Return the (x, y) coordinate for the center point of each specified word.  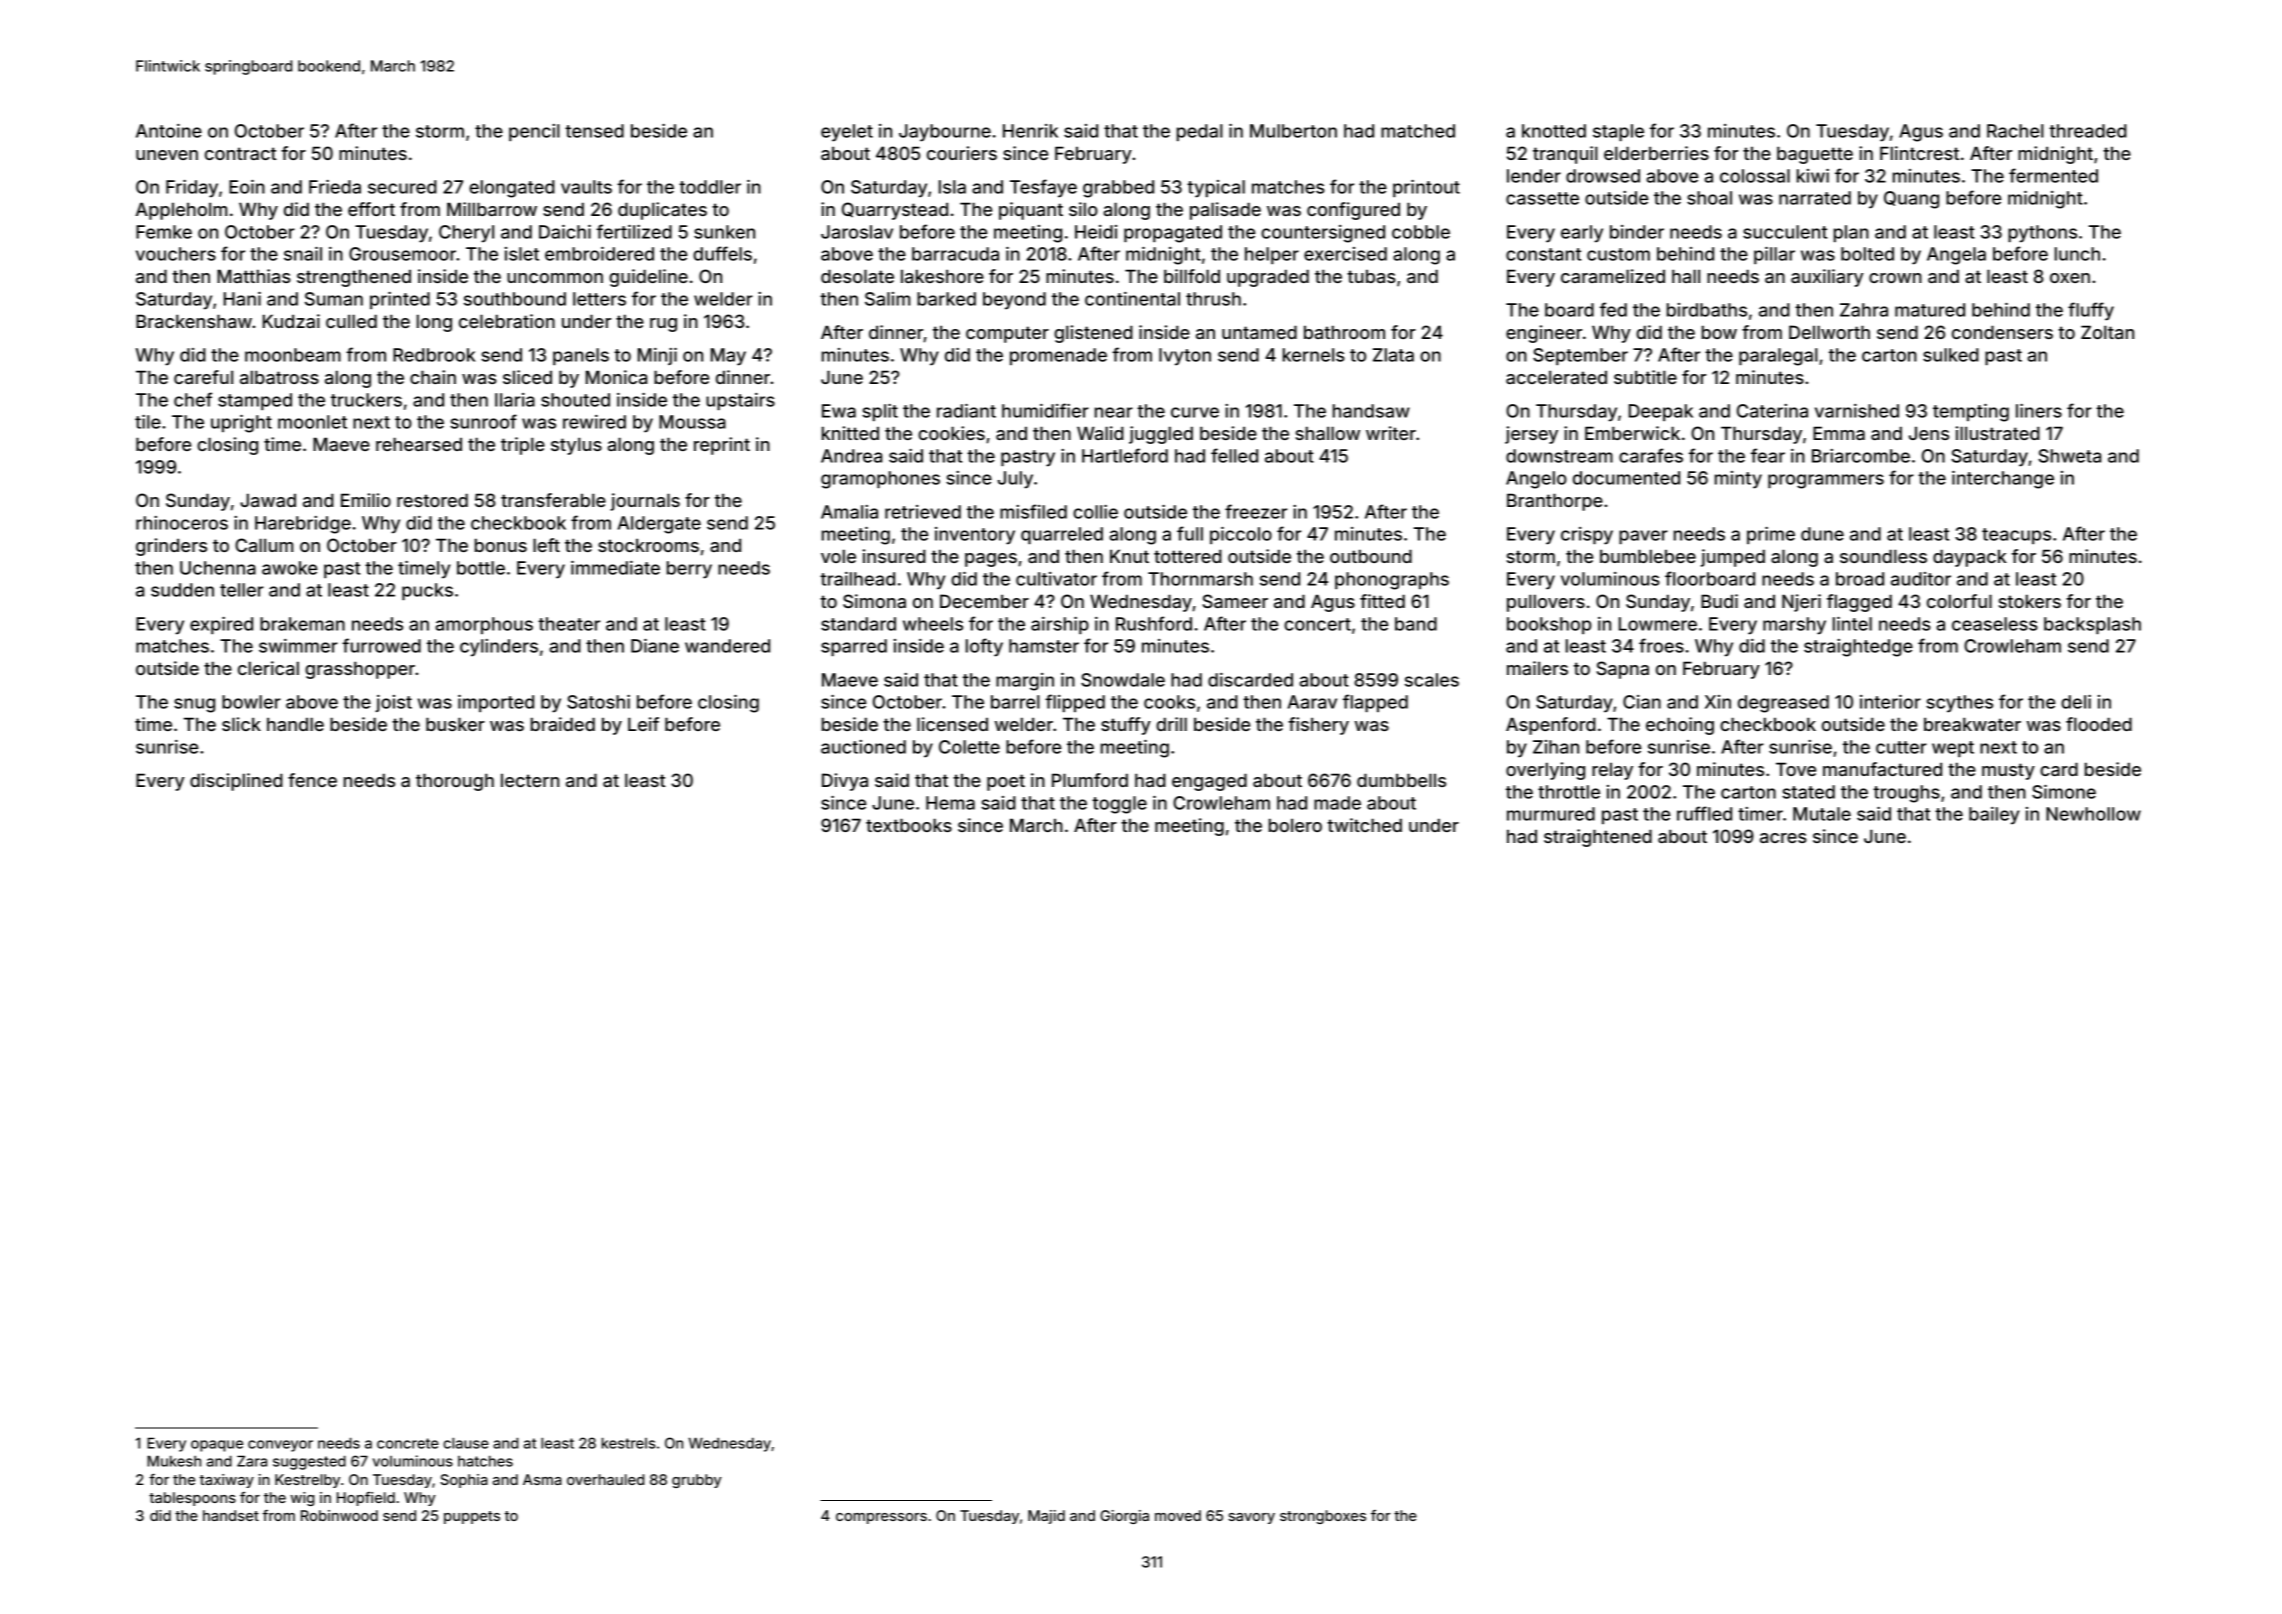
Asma (542, 1479)
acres (1783, 838)
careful (203, 377)
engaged (1209, 782)
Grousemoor (402, 254)
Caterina (1772, 411)
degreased (1783, 704)
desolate (857, 276)
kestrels (628, 1443)
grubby (697, 1481)
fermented (2053, 175)
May (728, 357)
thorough (455, 782)
